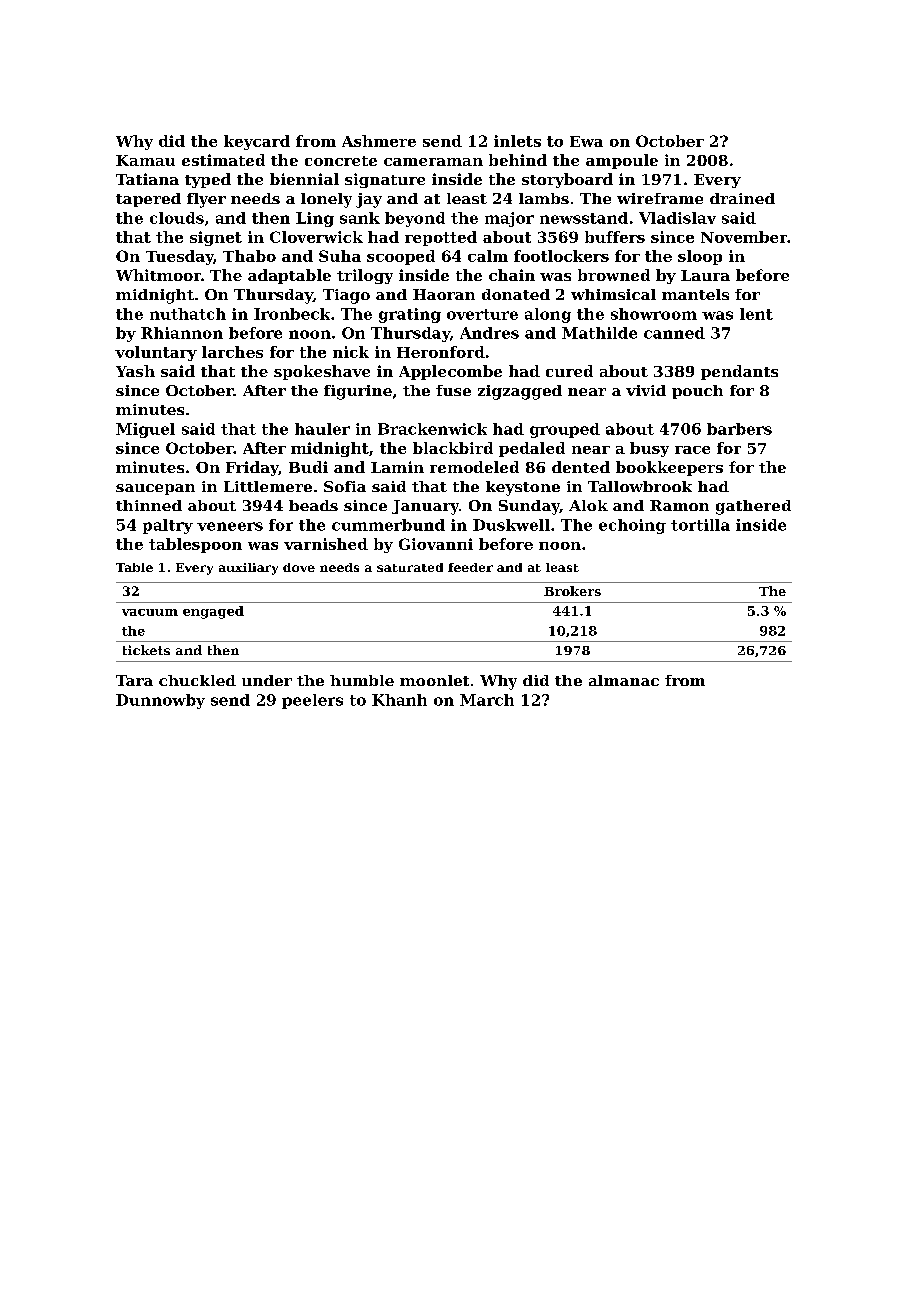 Image resolution: width=908 pixels, height=1316 pixels. Describe the element at coordinates (517, 141) in the screenshot. I see `inlets` at that location.
